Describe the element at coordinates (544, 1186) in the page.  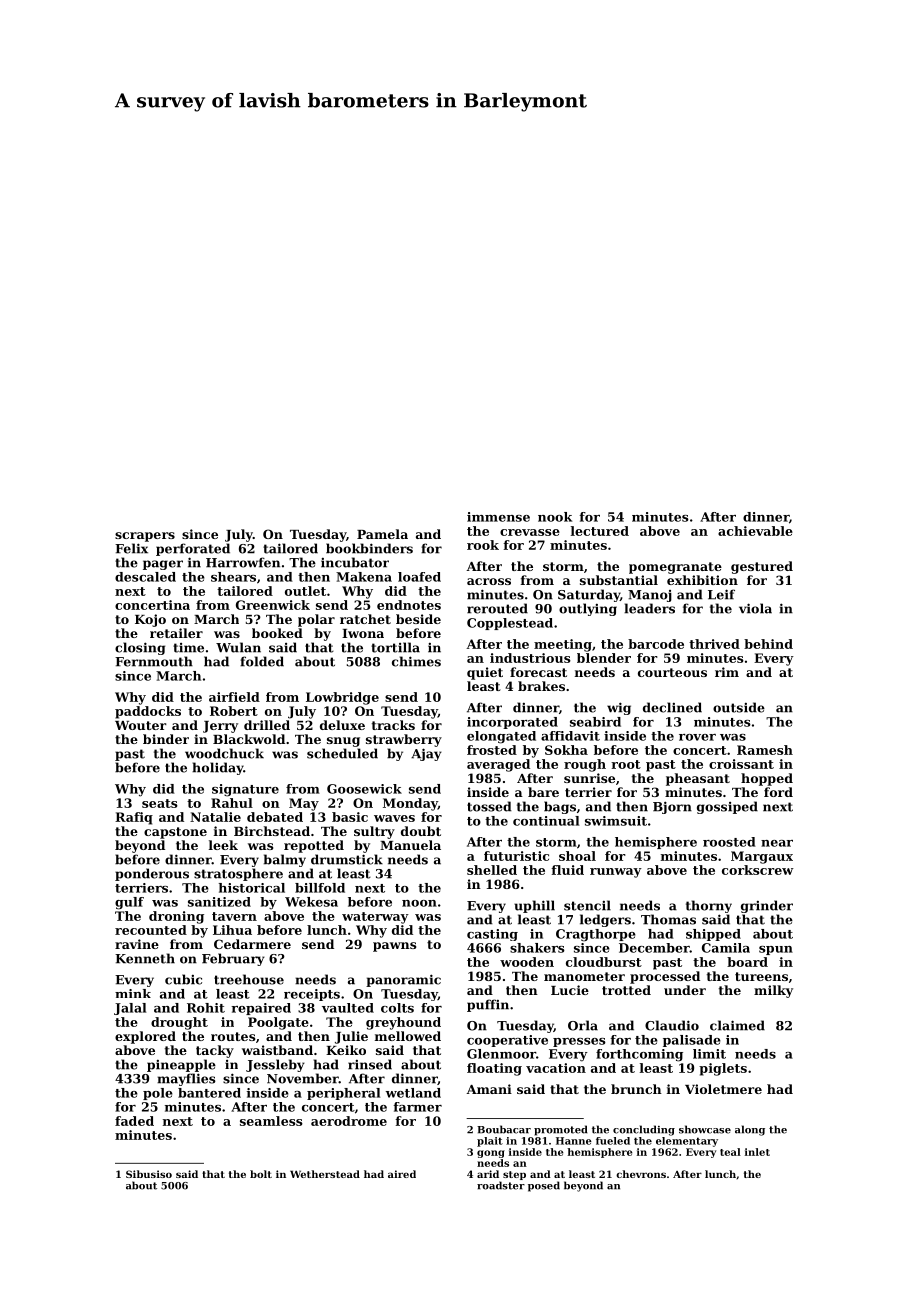
I see `posed` at that location.
